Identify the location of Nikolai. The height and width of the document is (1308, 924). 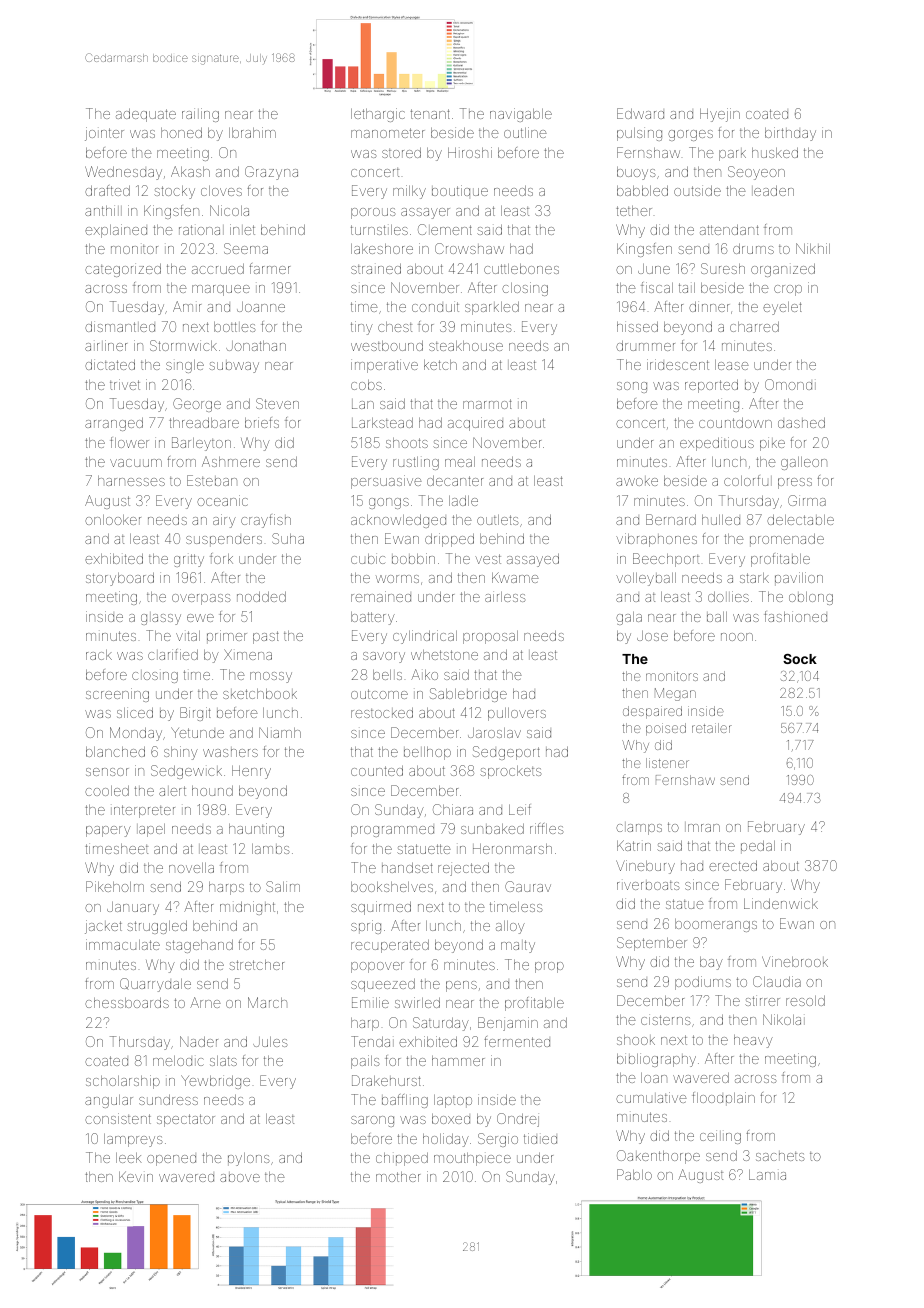
(784, 1019).
